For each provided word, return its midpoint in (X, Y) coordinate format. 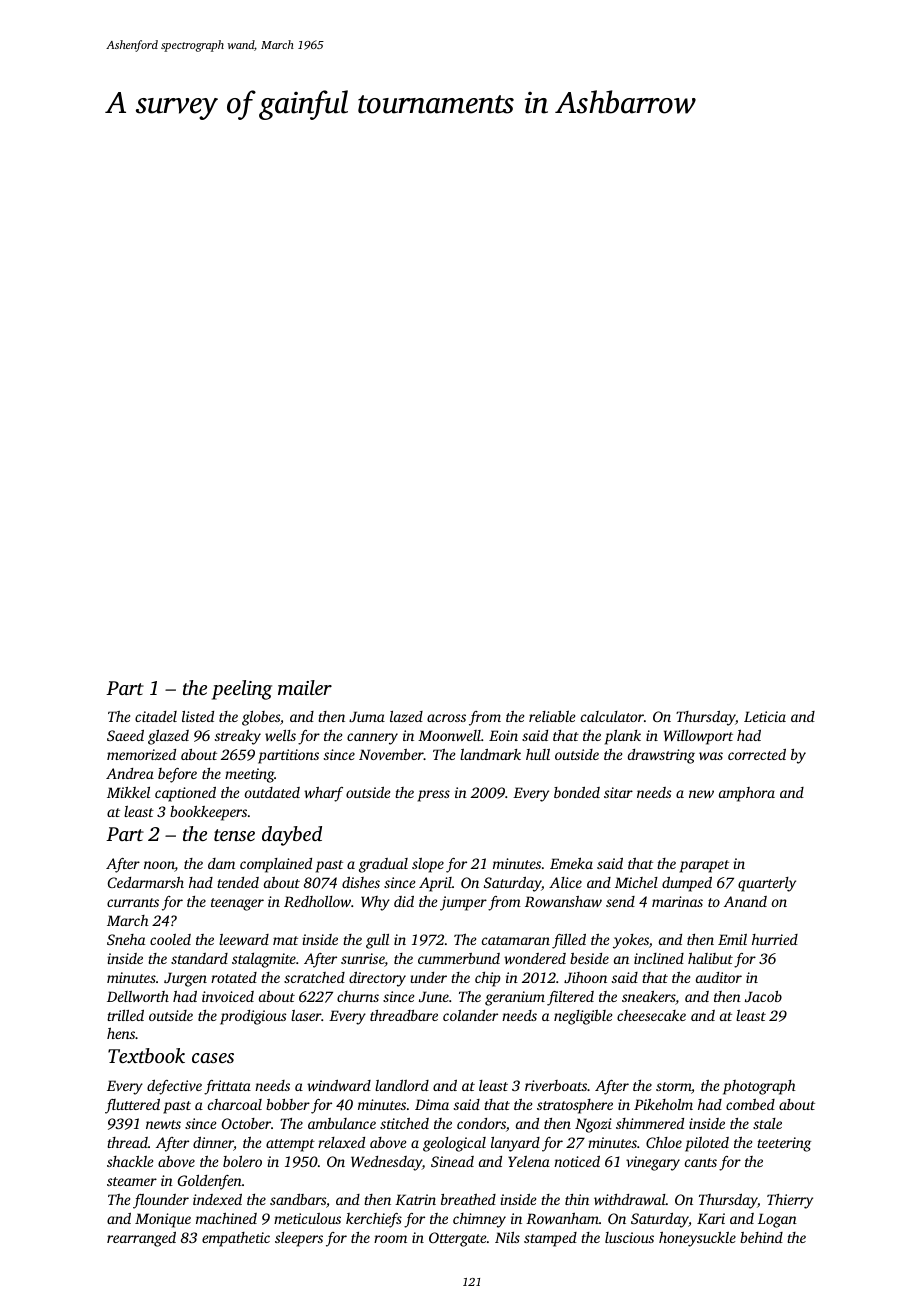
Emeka (571, 863)
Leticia (765, 716)
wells (280, 735)
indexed (217, 1199)
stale (767, 1123)
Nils (507, 1237)
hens (121, 1033)
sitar (618, 792)
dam (221, 863)
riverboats (556, 1085)
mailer (305, 687)
